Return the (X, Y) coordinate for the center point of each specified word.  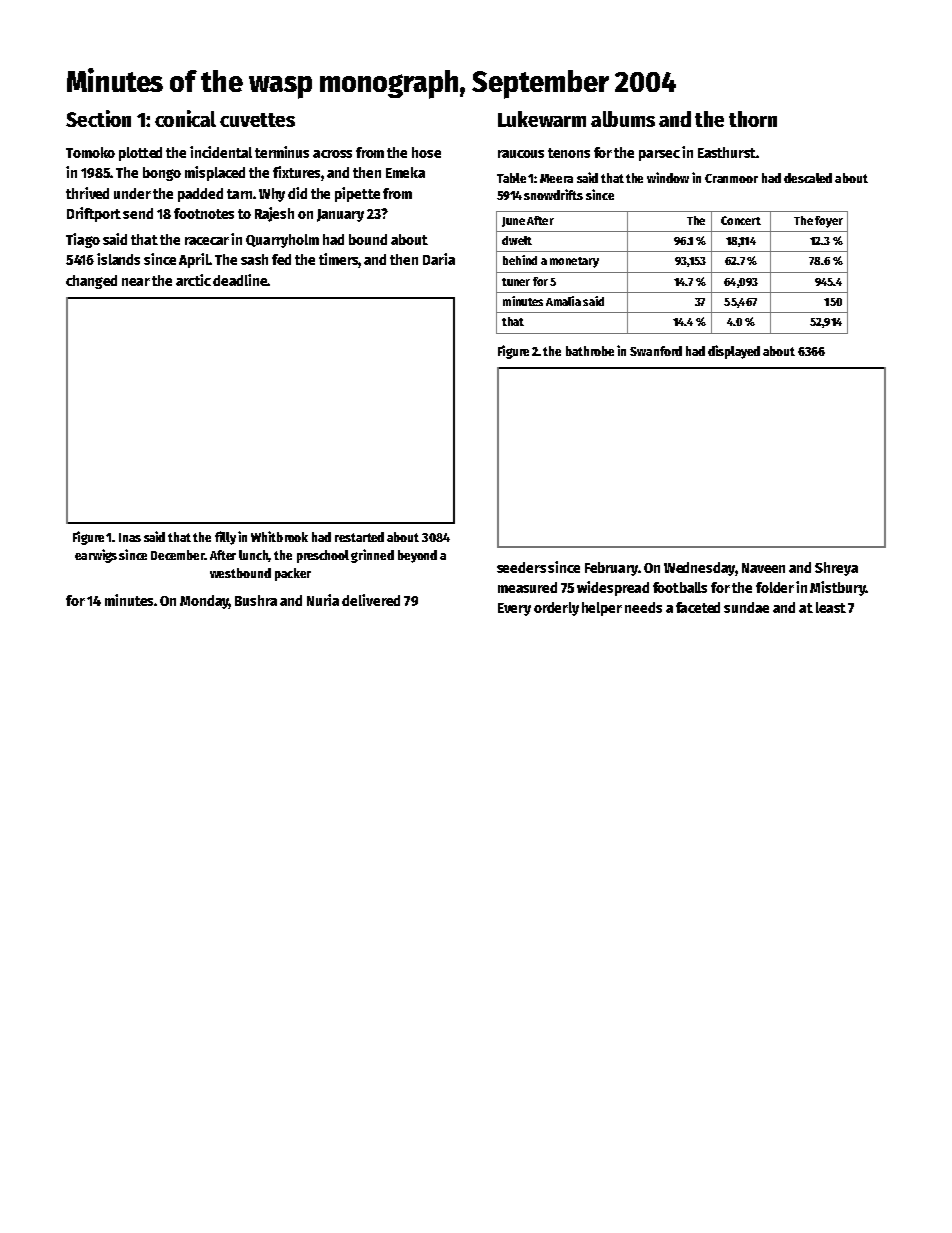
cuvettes (257, 120)
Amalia (563, 301)
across (332, 154)
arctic (193, 280)
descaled (808, 178)
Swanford (656, 351)
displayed (734, 352)
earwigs (96, 556)
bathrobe (590, 351)
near (136, 282)
